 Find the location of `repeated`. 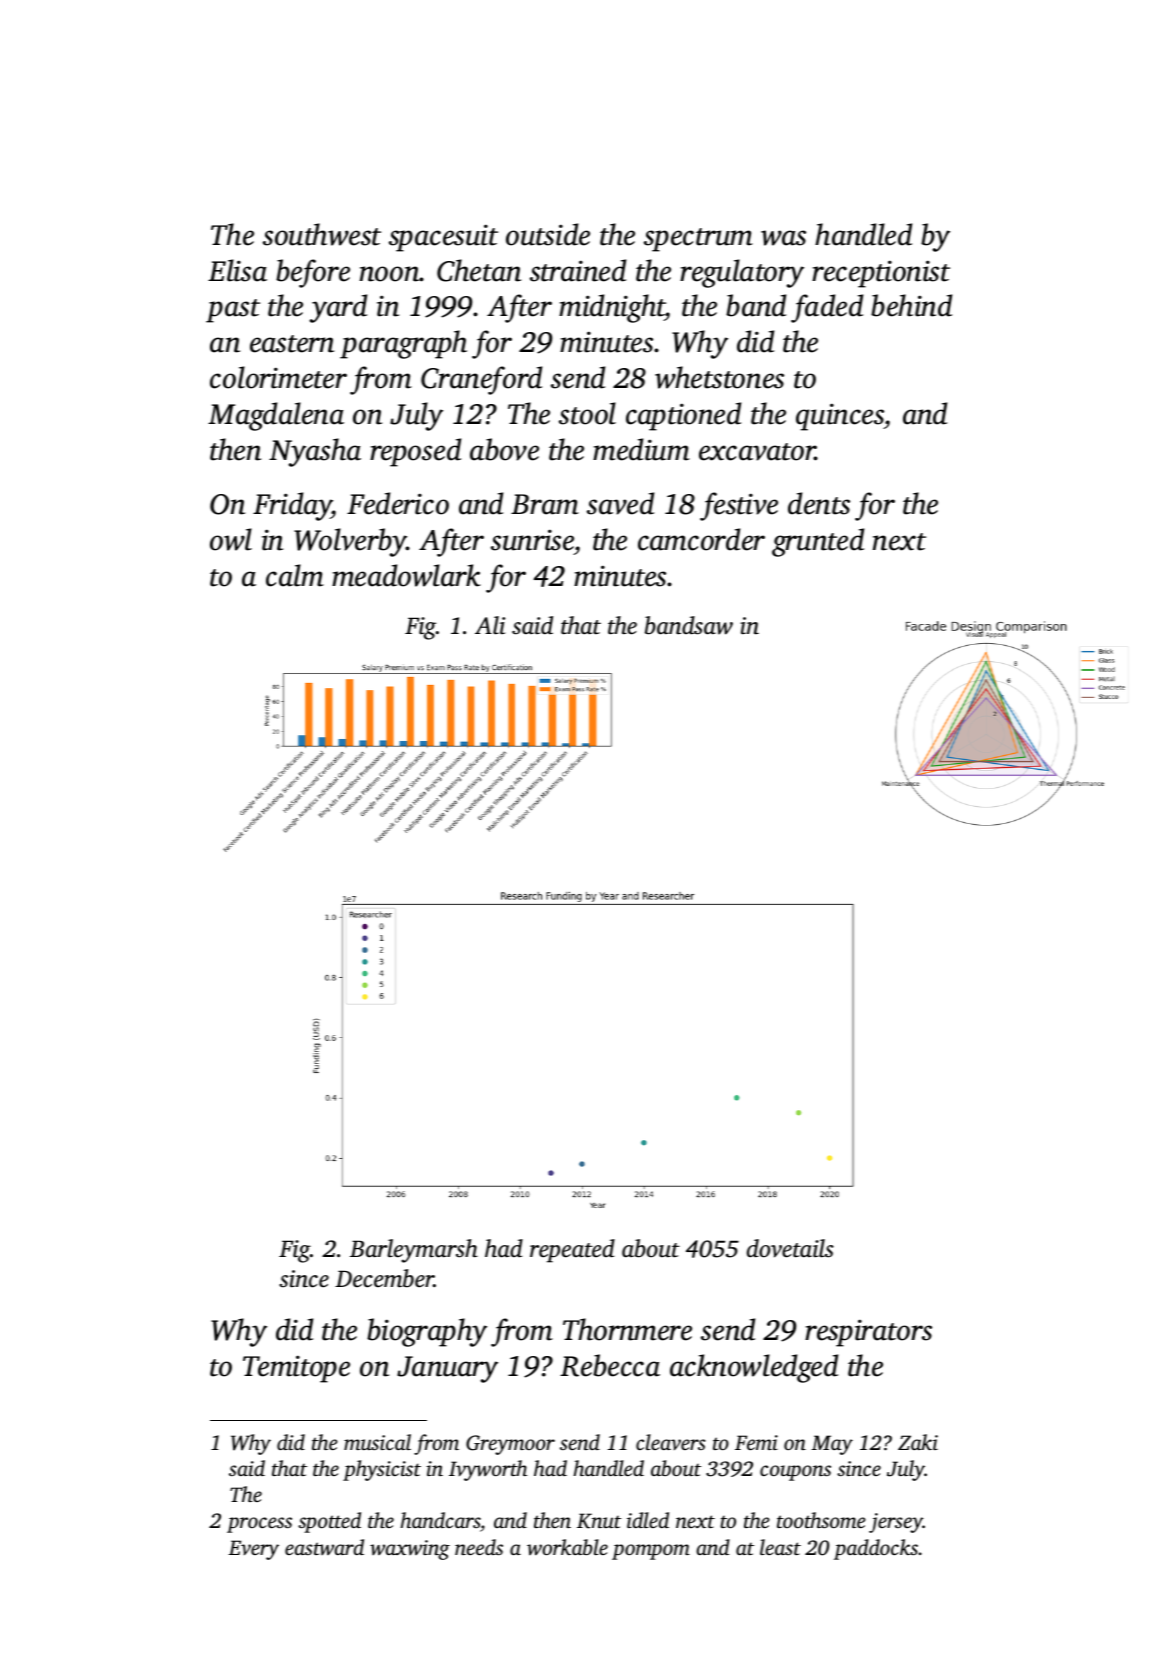

repeated is located at coordinates (572, 1251).
